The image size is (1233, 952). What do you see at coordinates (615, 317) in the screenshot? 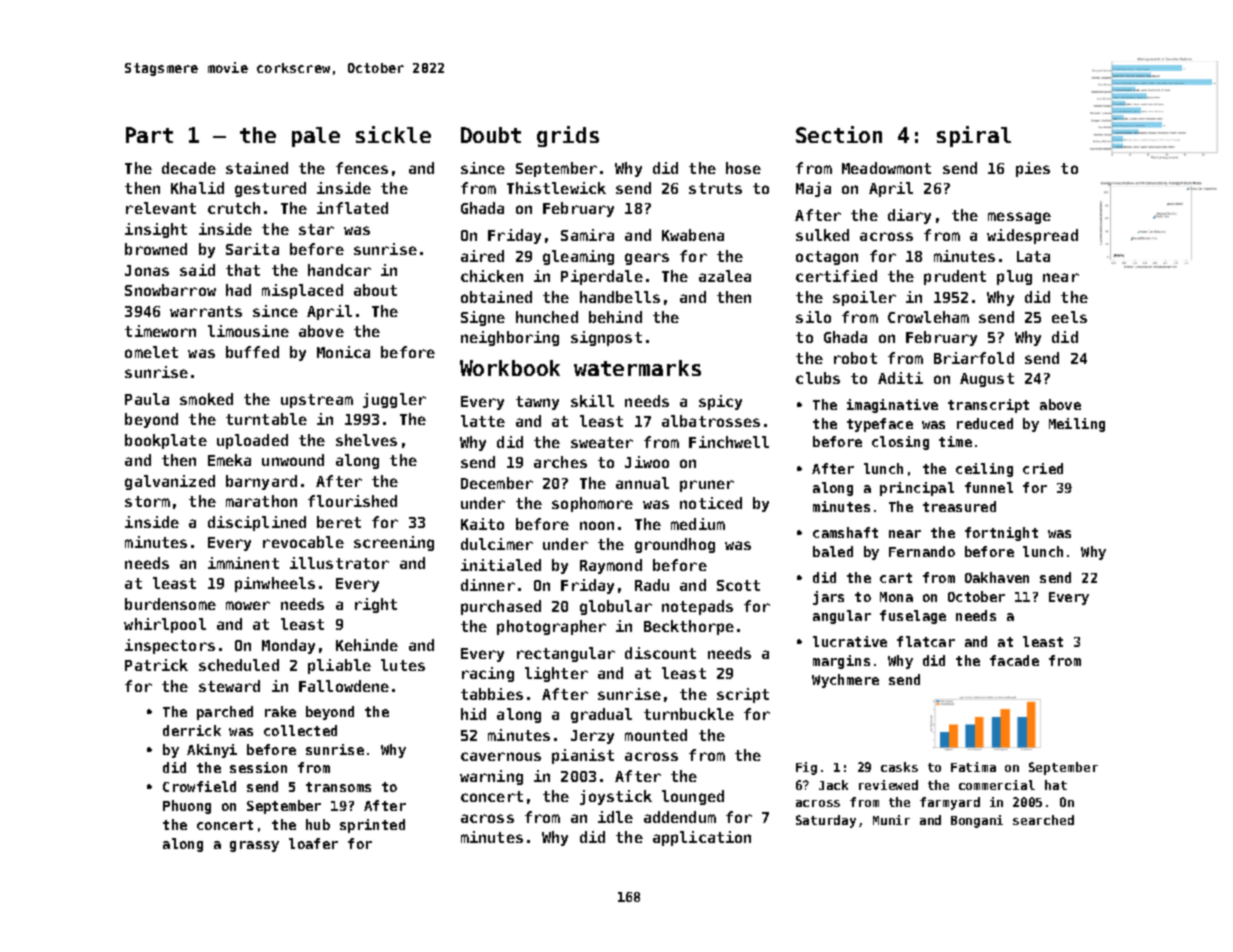
I see `behind` at bounding box center [615, 317].
